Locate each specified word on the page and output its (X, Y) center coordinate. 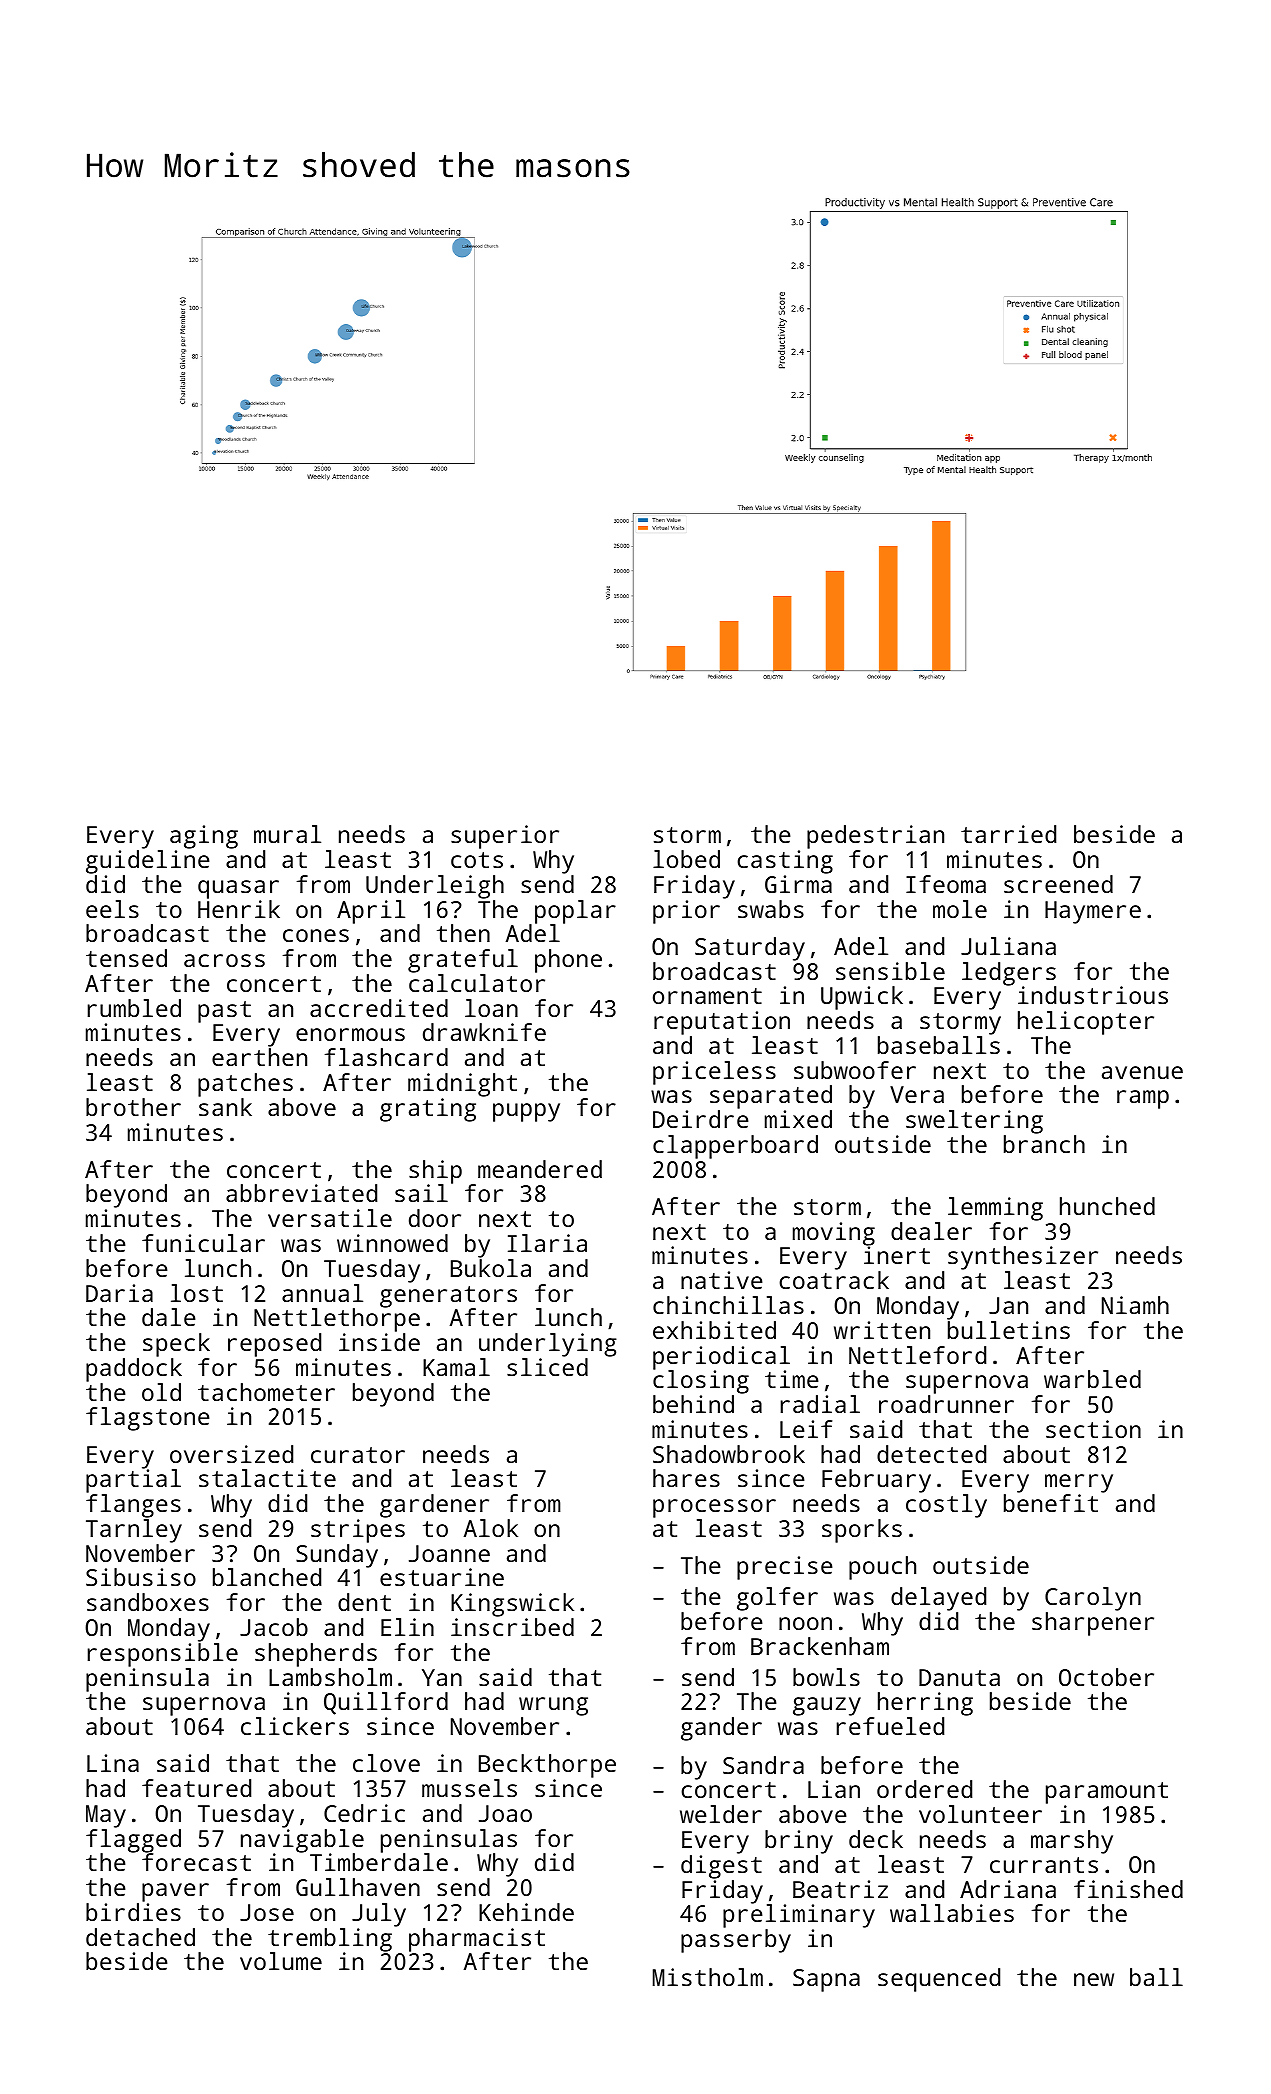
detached (140, 1937)
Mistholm (708, 1977)
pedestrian (875, 837)
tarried (1008, 834)
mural (287, 834)
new (1094, 1979)
